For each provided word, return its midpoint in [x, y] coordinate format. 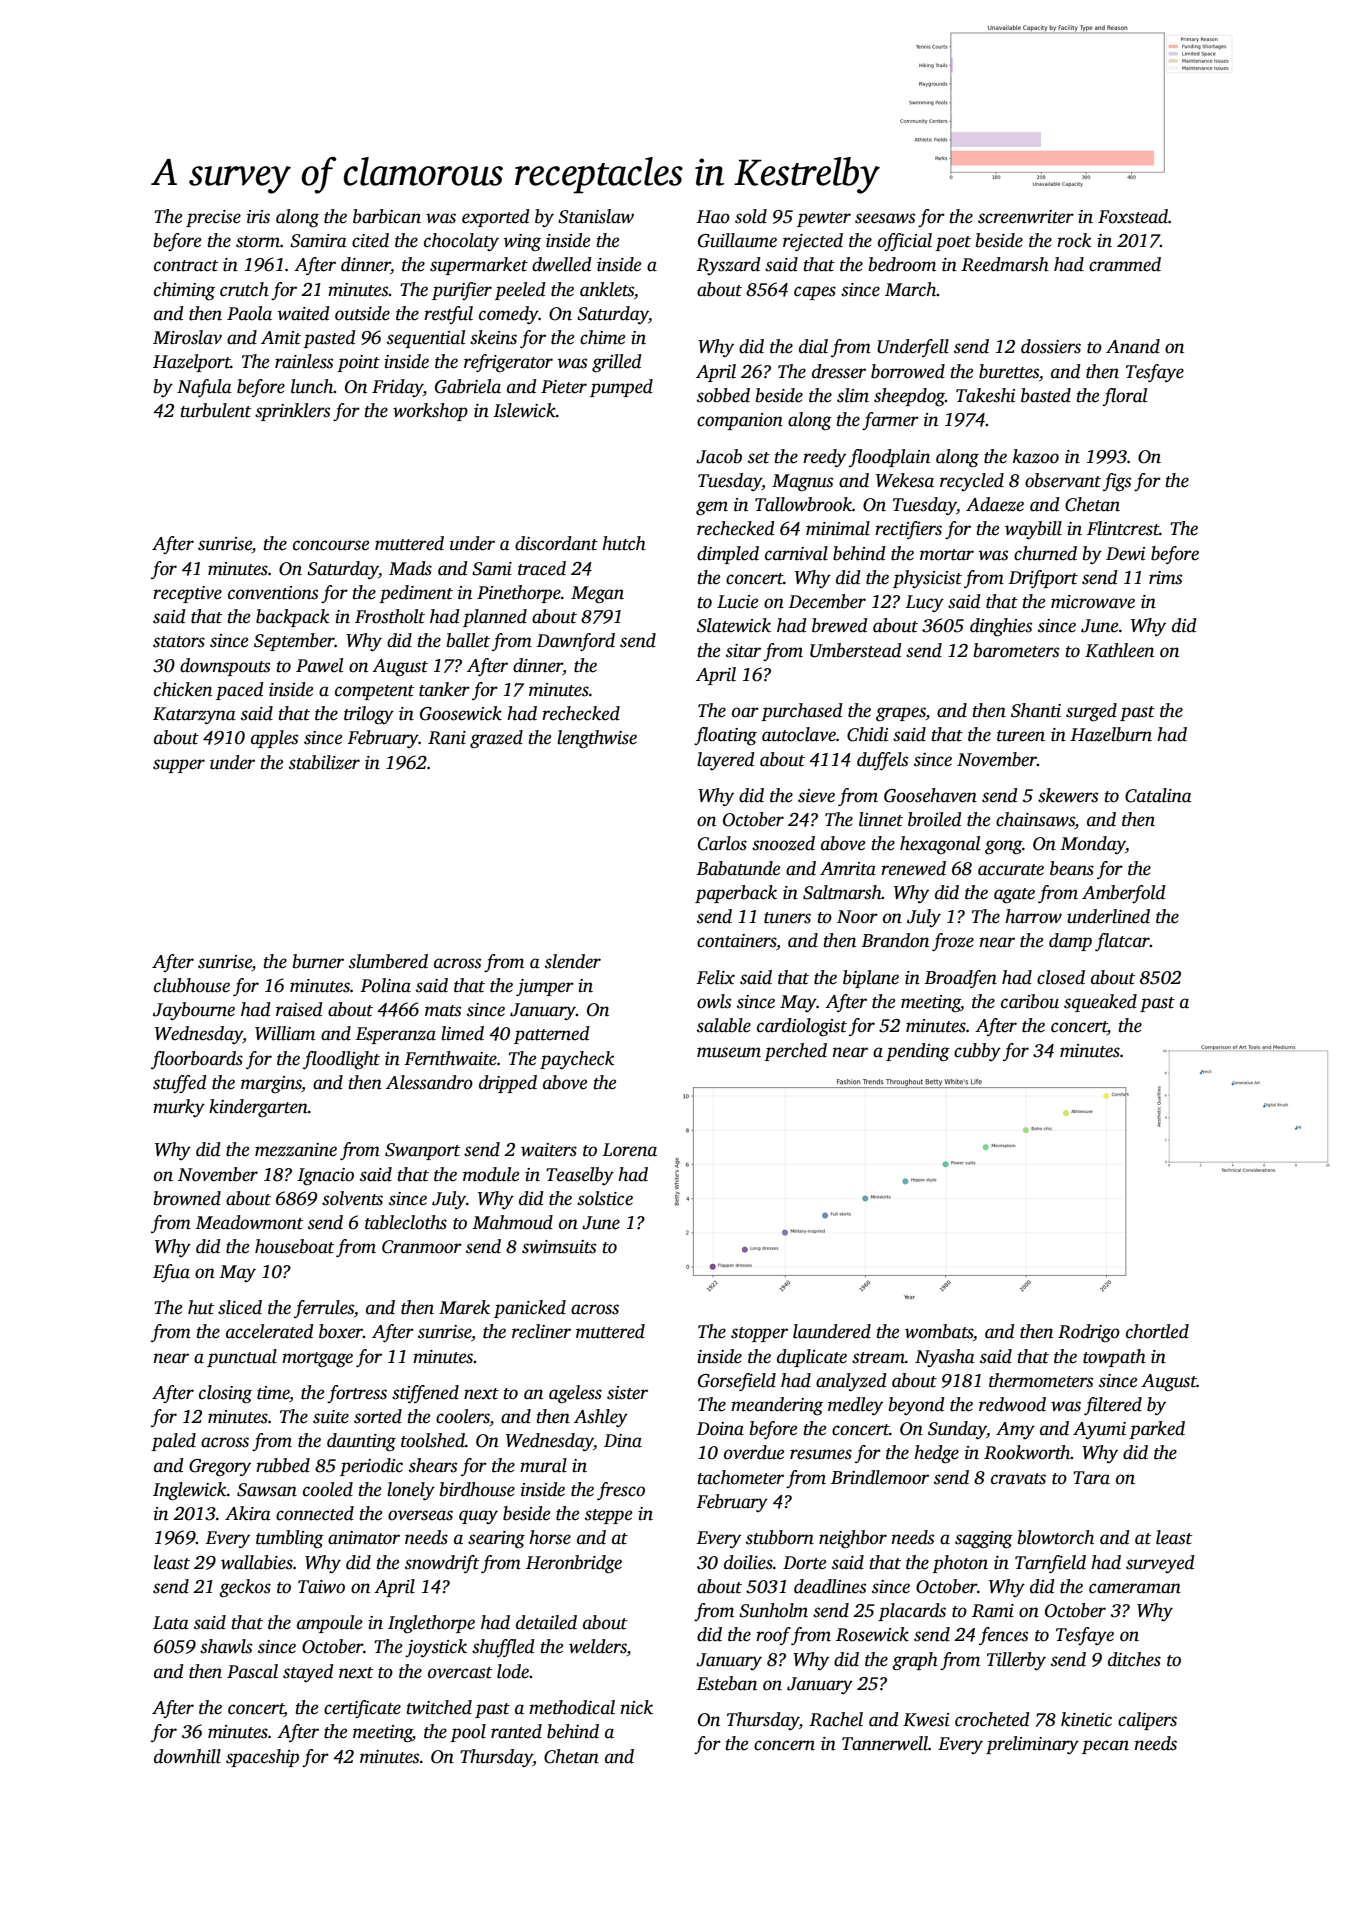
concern [784, 1745]
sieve [816, 796]
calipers [1147, 1721]
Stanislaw [596, 216]
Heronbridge [574, 1564]
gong [1003, 847]
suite [331, 1417]
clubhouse [192, 985]
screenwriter [1026, 217]
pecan [1105, 1747]
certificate [362, 1709]
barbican [387, 216]
